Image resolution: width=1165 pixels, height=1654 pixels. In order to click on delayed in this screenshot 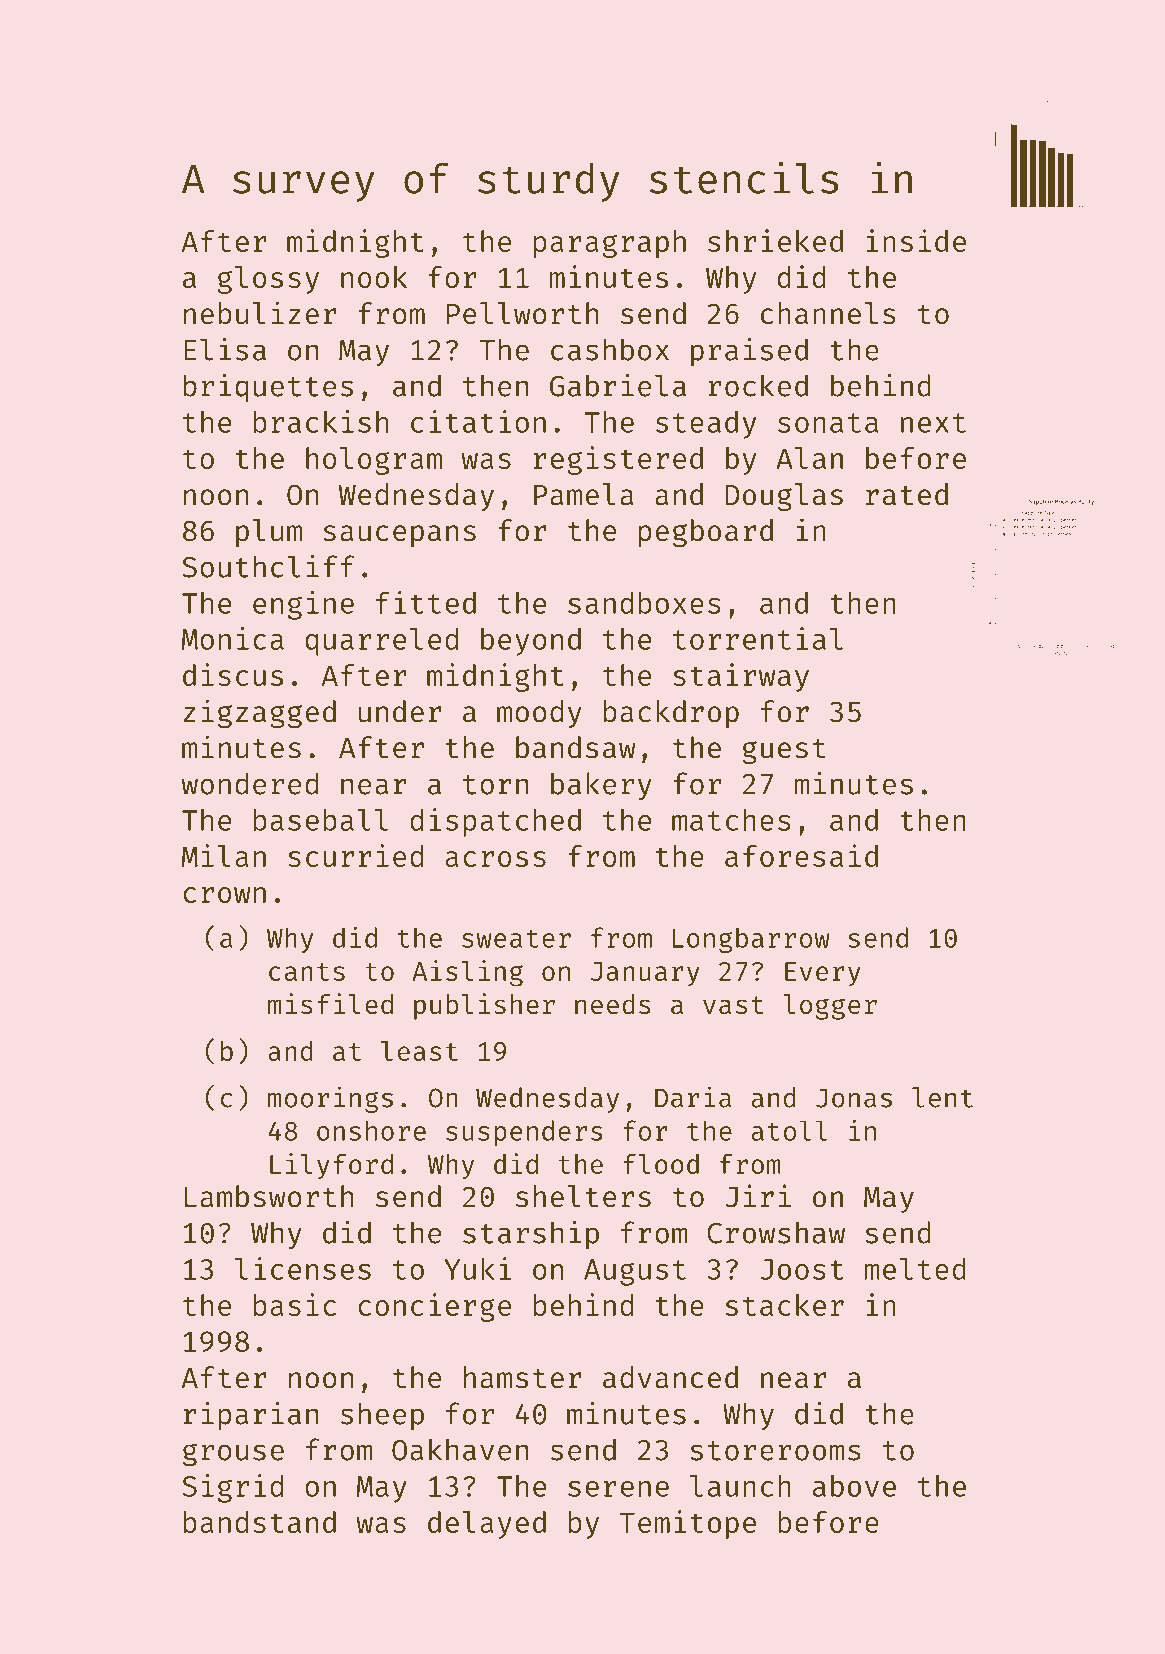, I will do `click(487, 1525)`.
